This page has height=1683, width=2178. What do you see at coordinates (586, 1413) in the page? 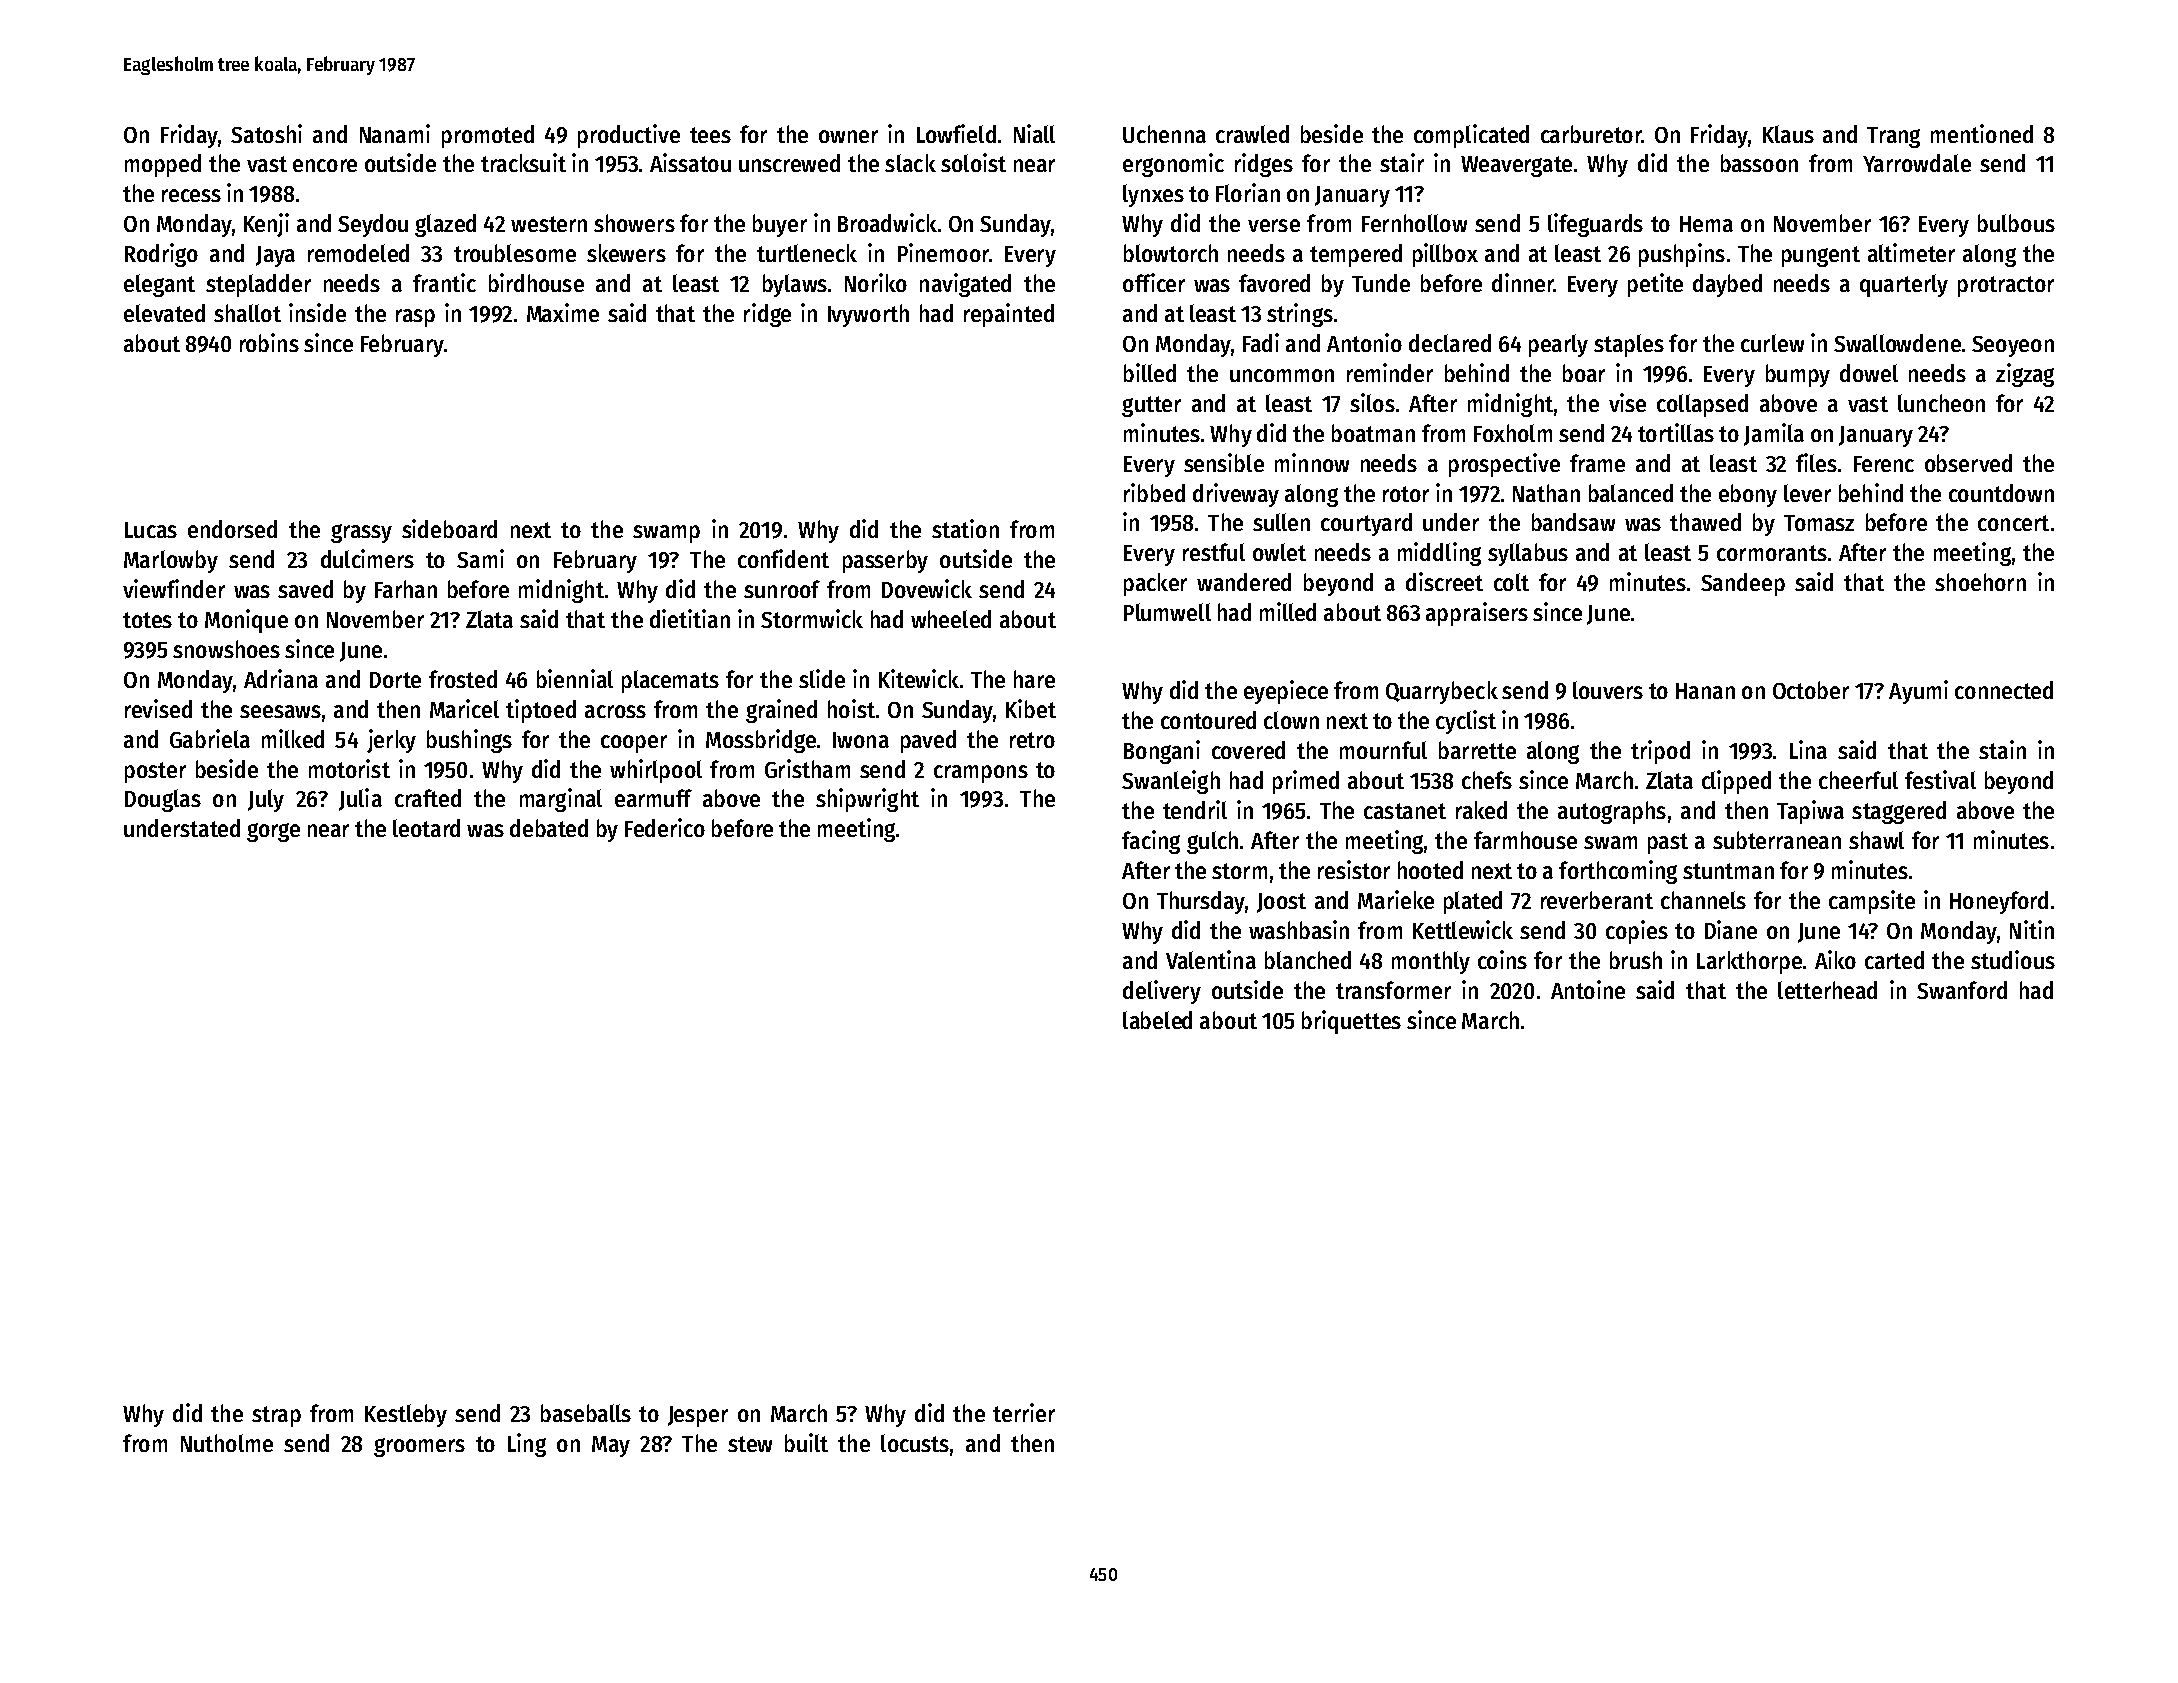
I see `baseballs` at bounding box center [586, 1413].
